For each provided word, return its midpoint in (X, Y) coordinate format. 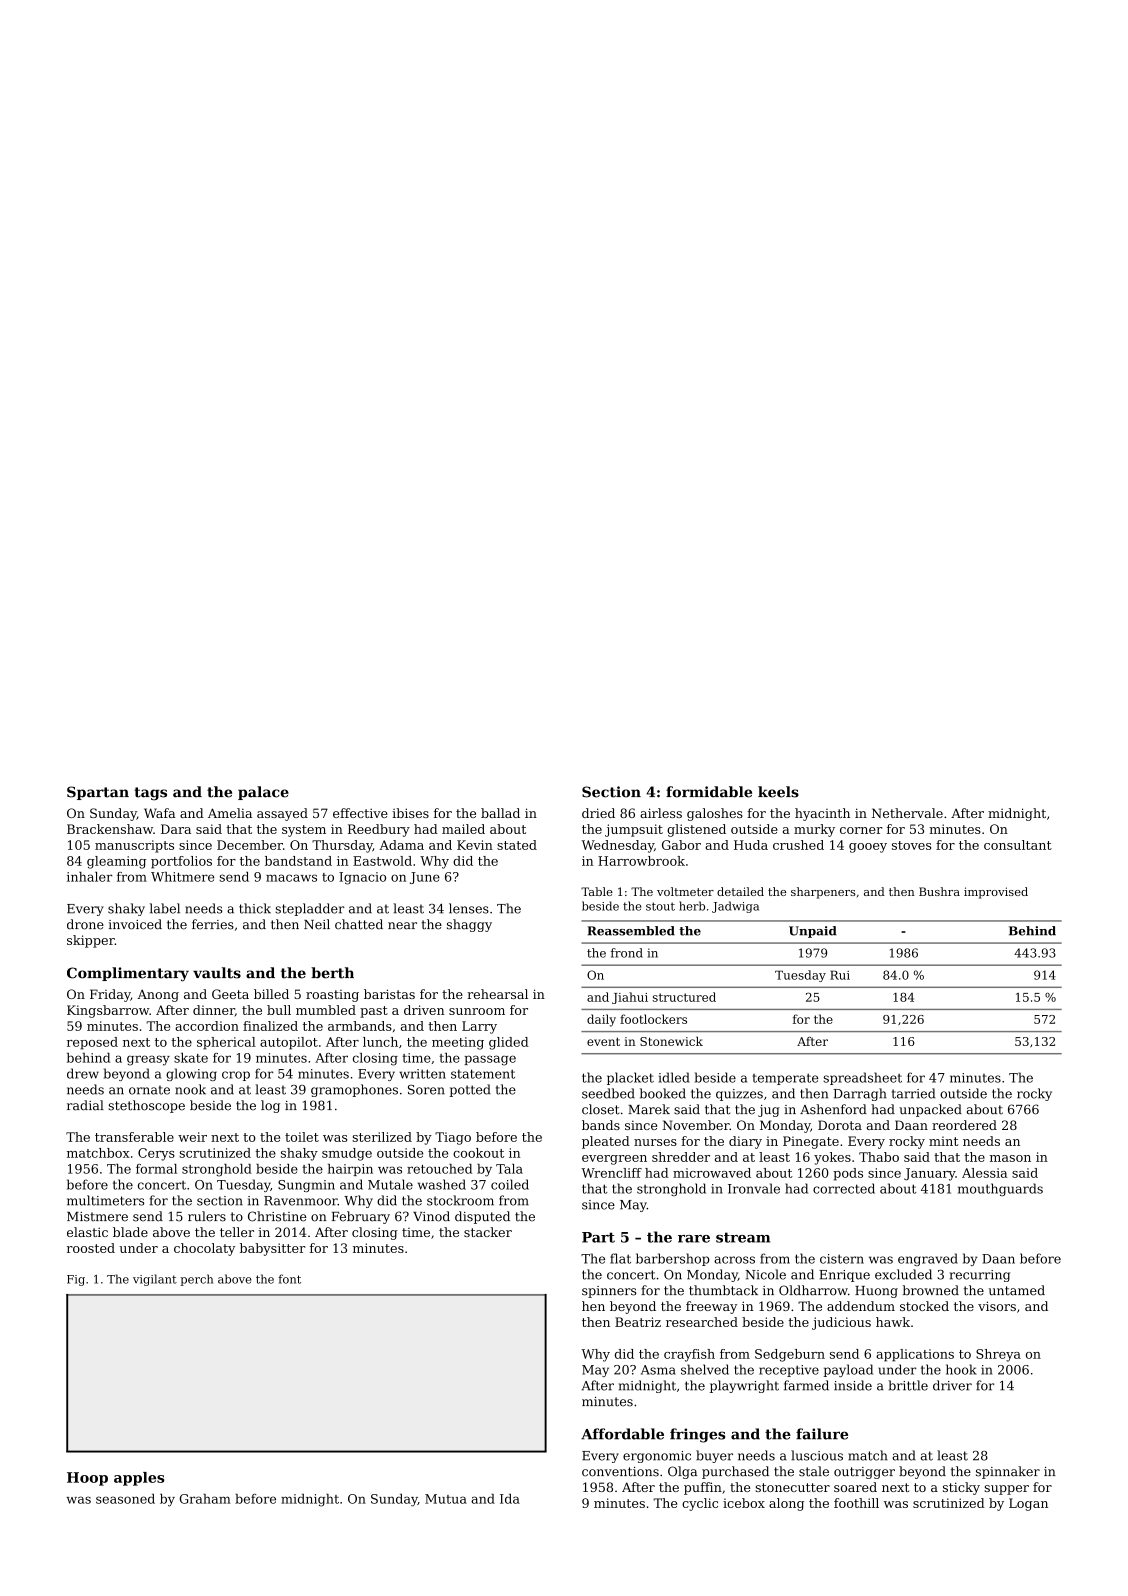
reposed (92, 1043)
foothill (856, 1503)
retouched (439, 1169)
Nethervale (907, 813)
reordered (964, 1125)
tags (150, 794)
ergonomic (657, 1457)
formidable (709, 792)
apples (139, 1479)
